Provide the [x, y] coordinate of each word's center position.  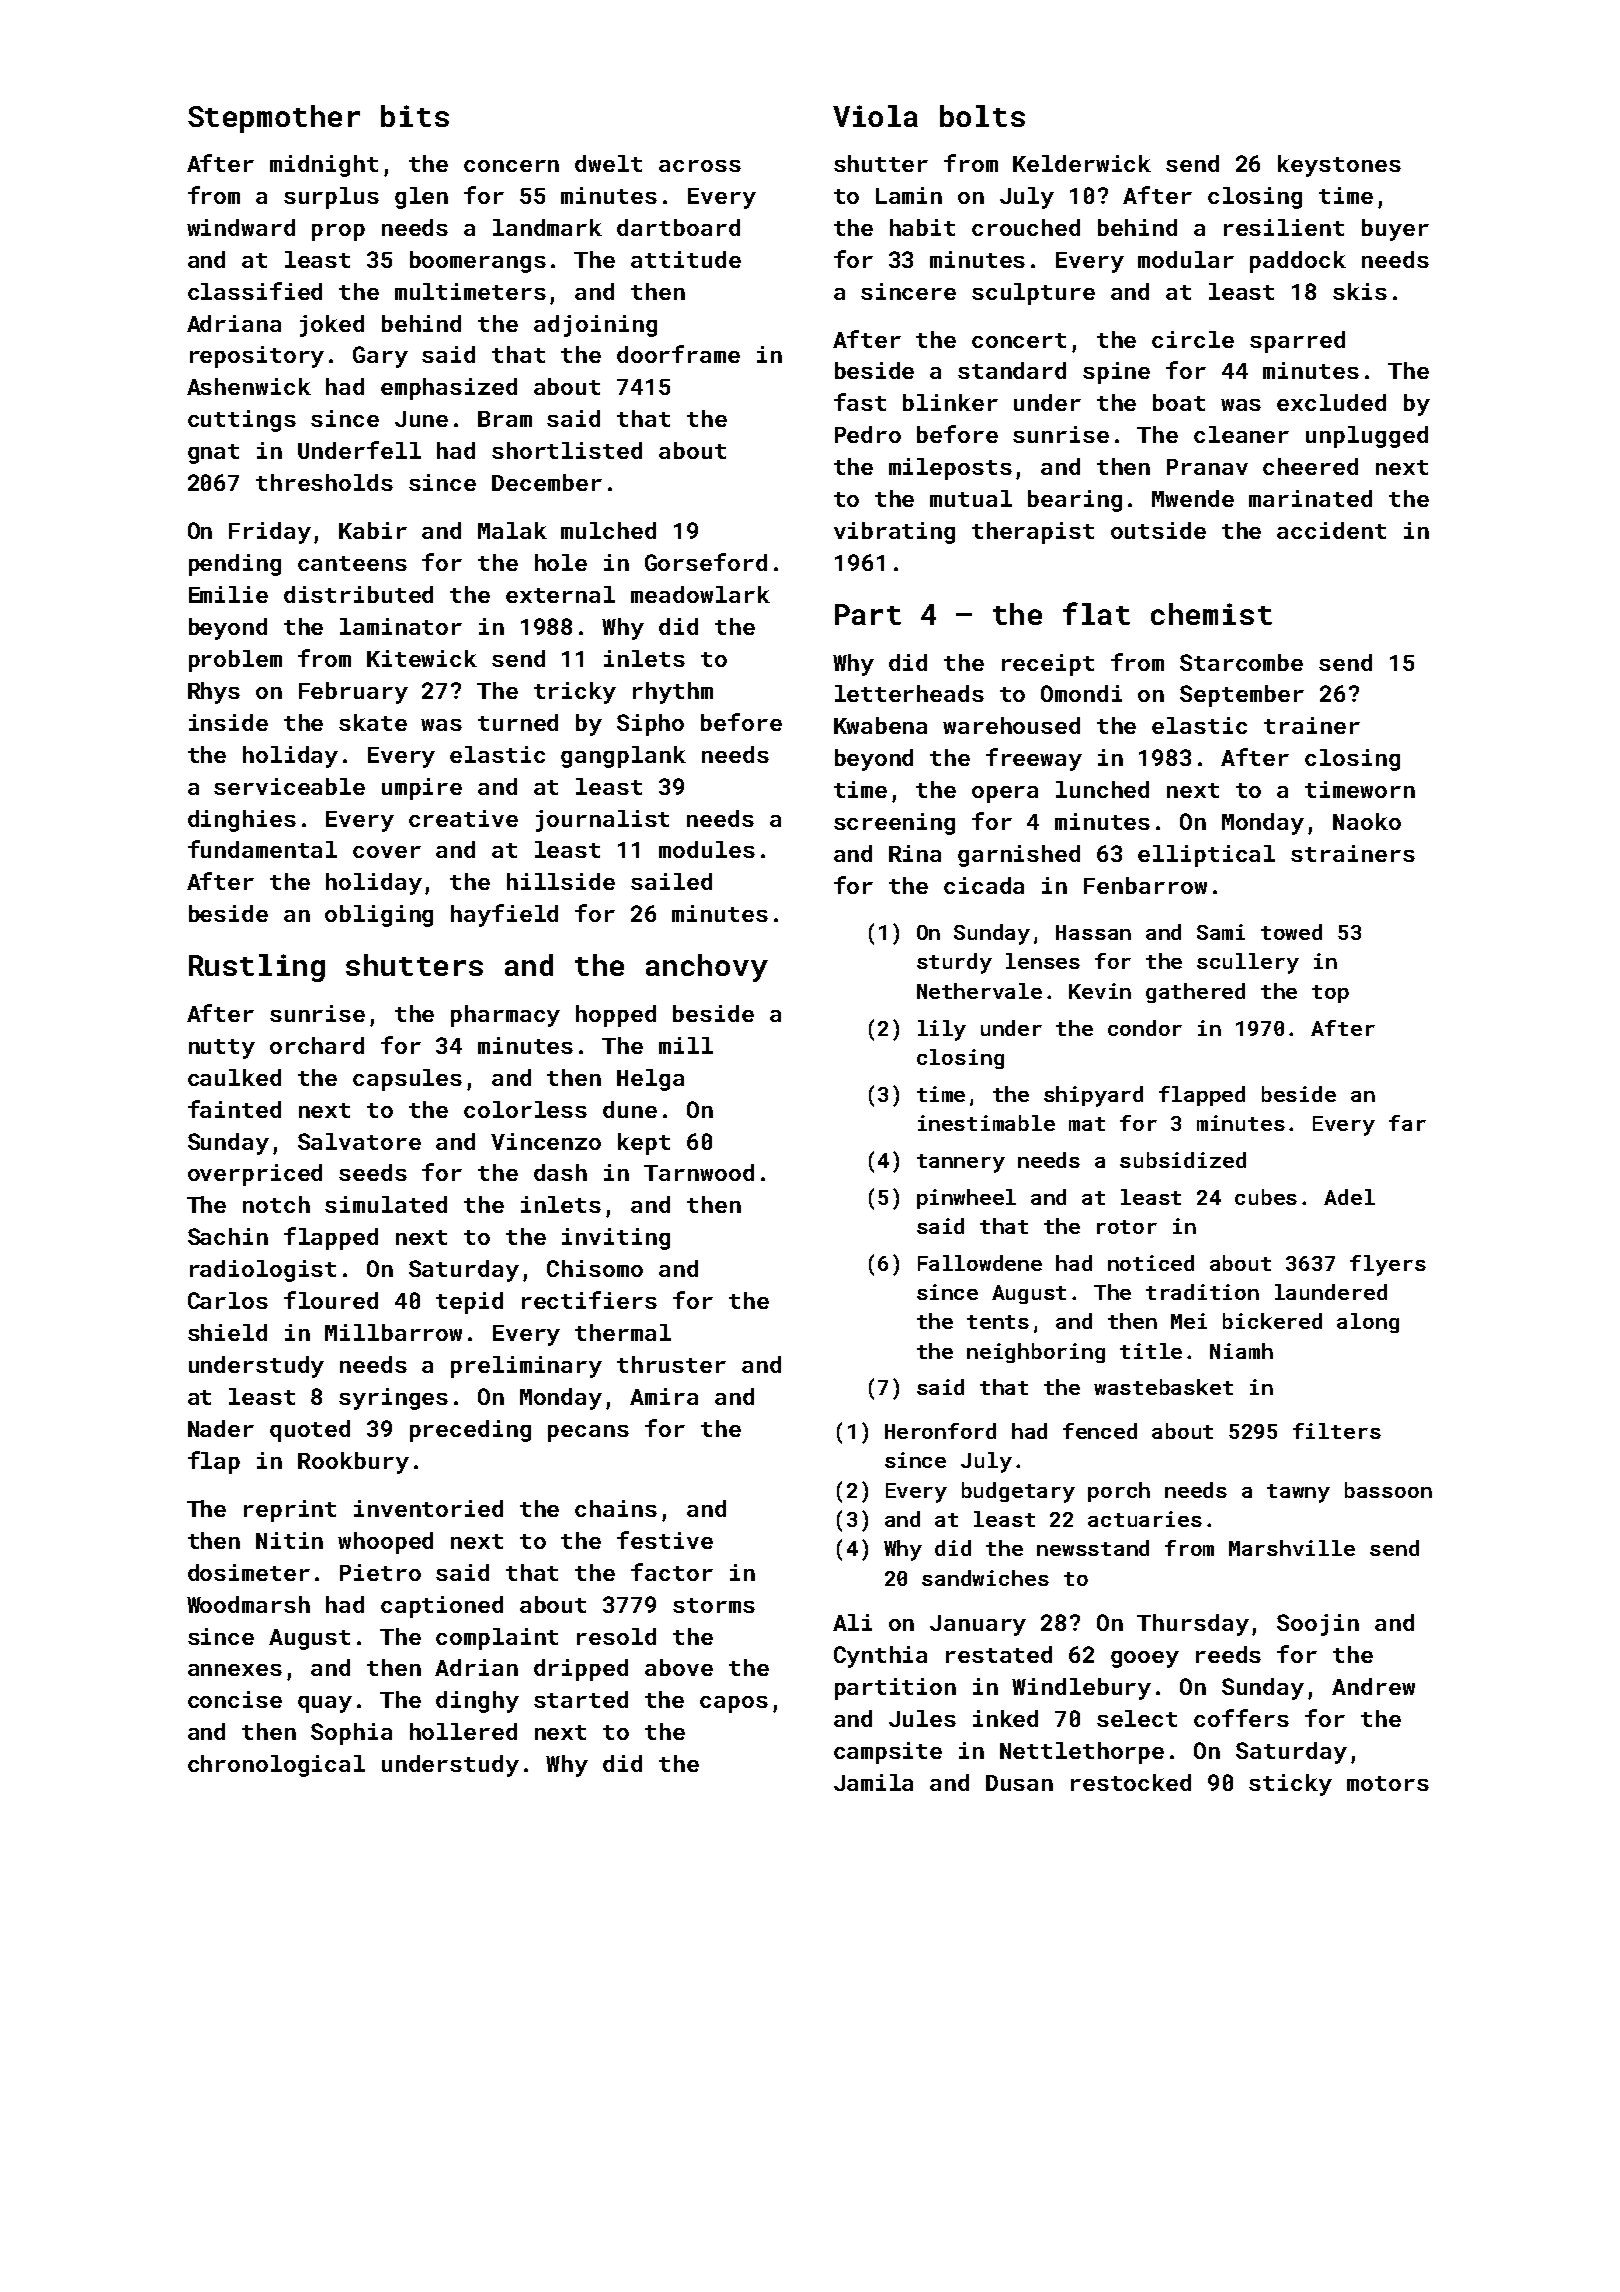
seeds [373, 1172]
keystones [1339, 166]
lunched [1102, 789]
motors [1388, 1783]
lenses [1043, 961]
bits [415, 116]
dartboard [678, 227]
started [581, 1699]
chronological [276, 1766]
